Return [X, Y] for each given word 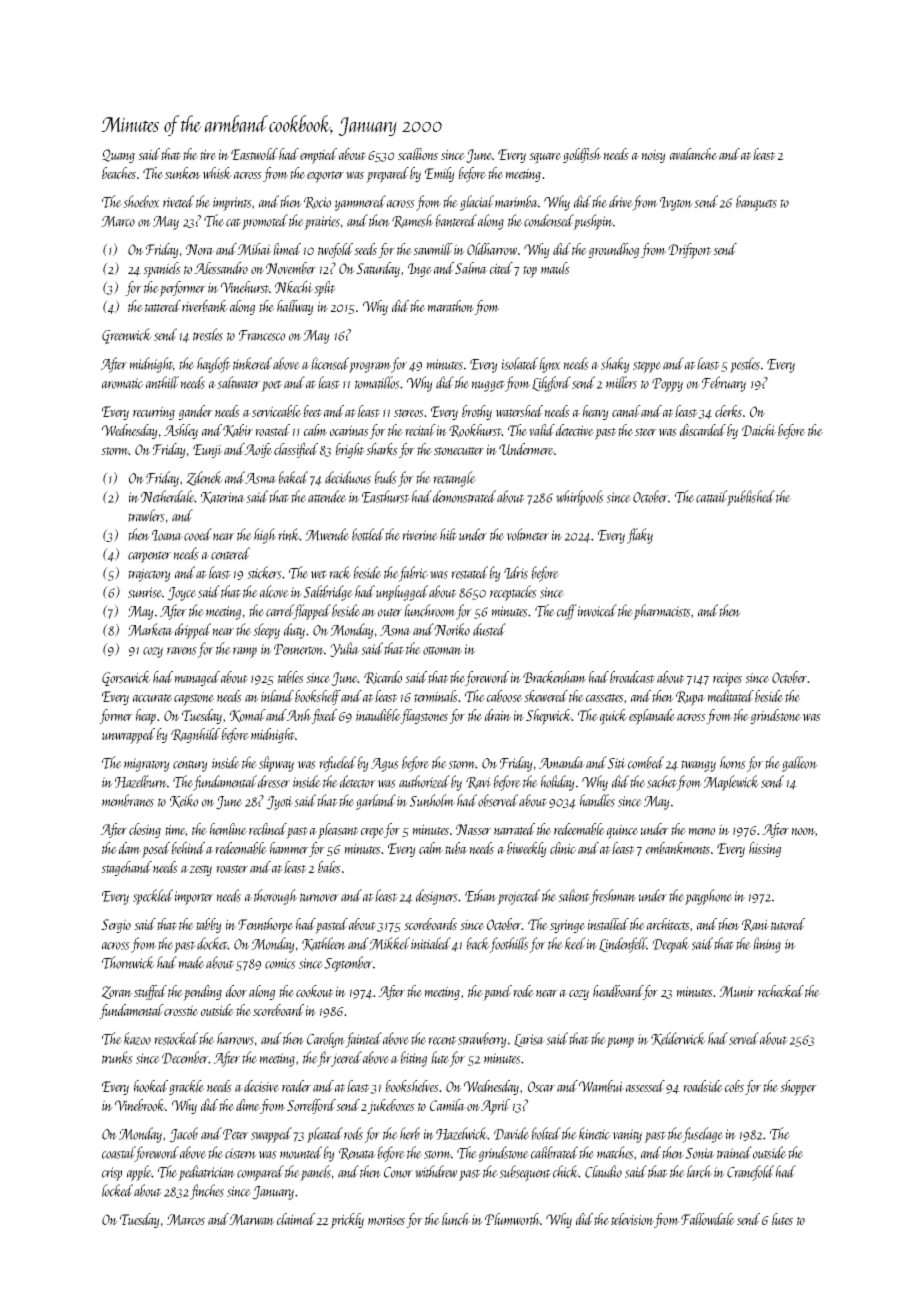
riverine [420, 535]
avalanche [693, 154]
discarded [703, 430]
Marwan [252, 1220]
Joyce [181, 594]
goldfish [582, 155]
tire [208, 154]
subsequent [525, 1173]
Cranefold [750, 1173]
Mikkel [390, 943]
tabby [209, 925]
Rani [755, 925]
